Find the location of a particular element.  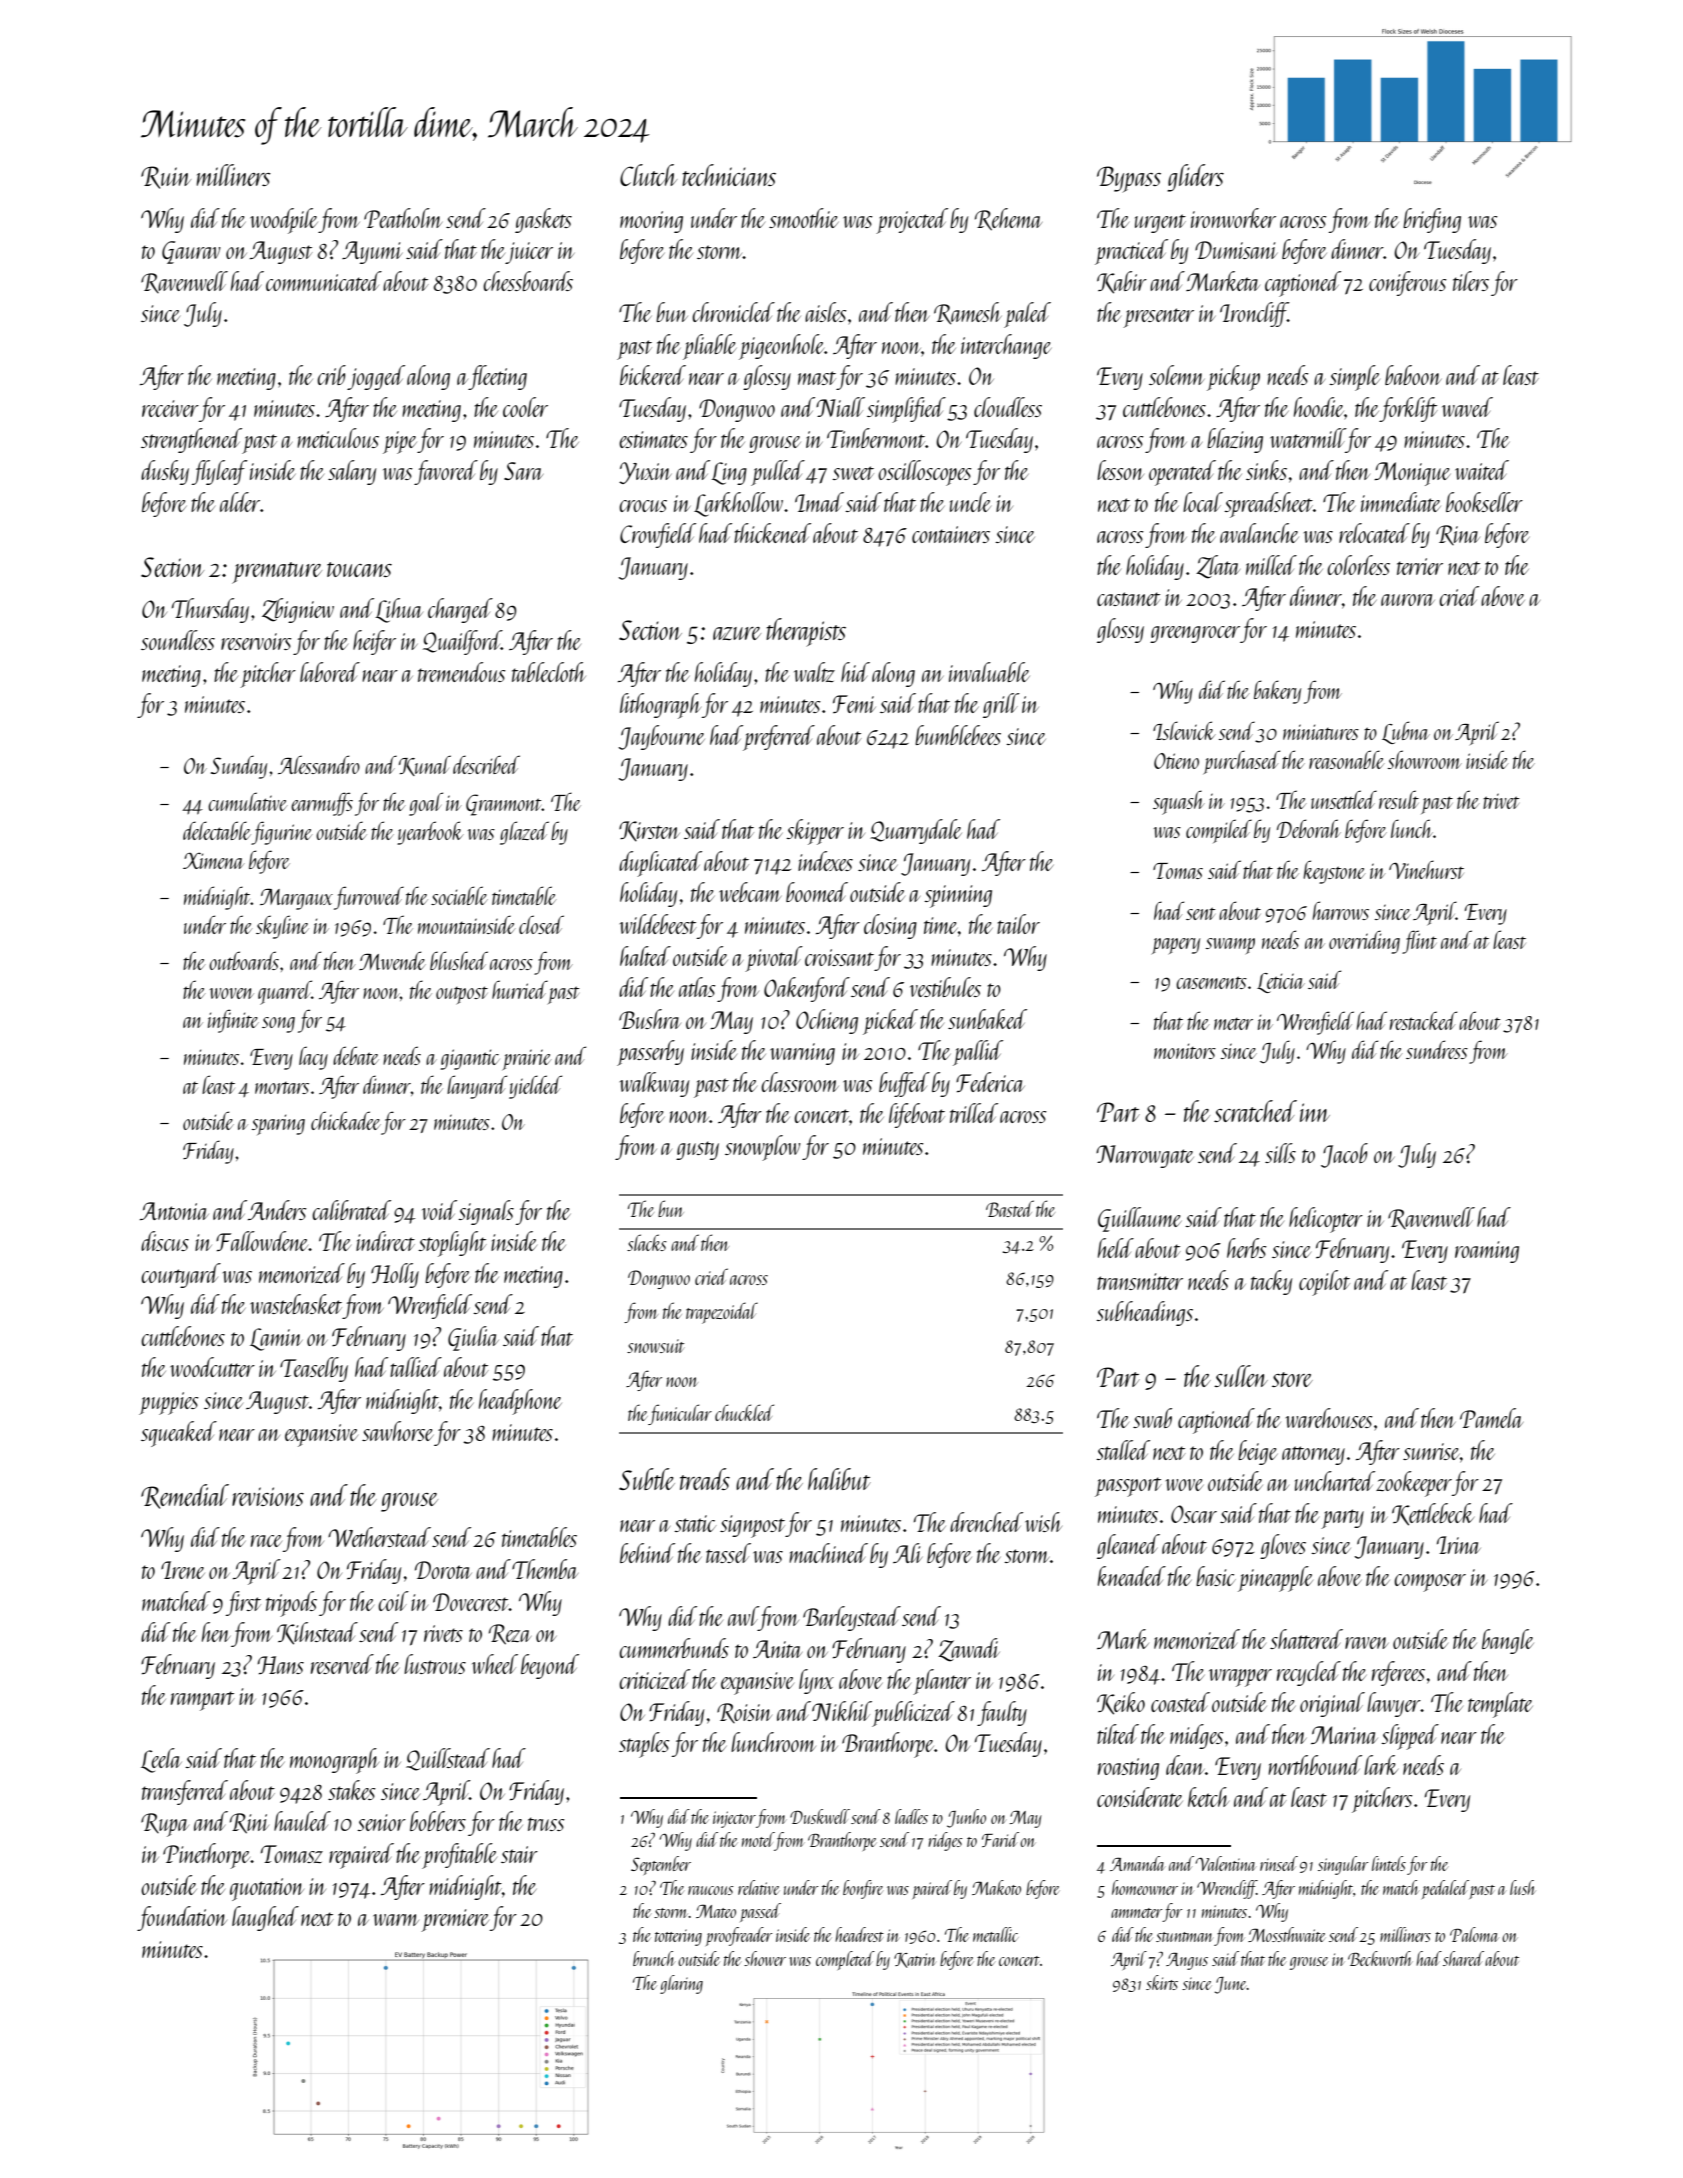

Jacob is located at coordinates (1344, 1155).
